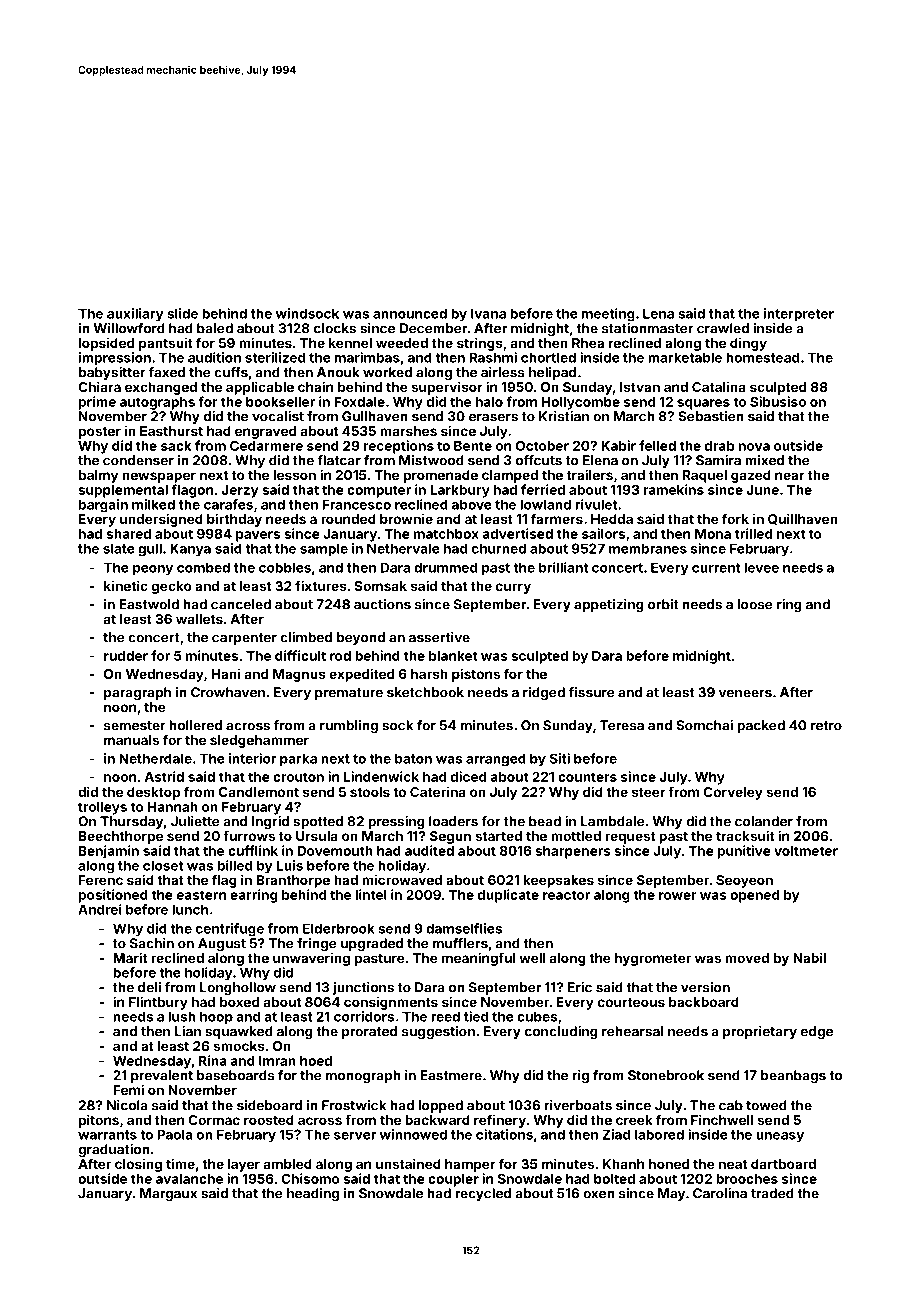  Describe the element at coordinates (504, 1134) in the page. I see `citations` at that location.
